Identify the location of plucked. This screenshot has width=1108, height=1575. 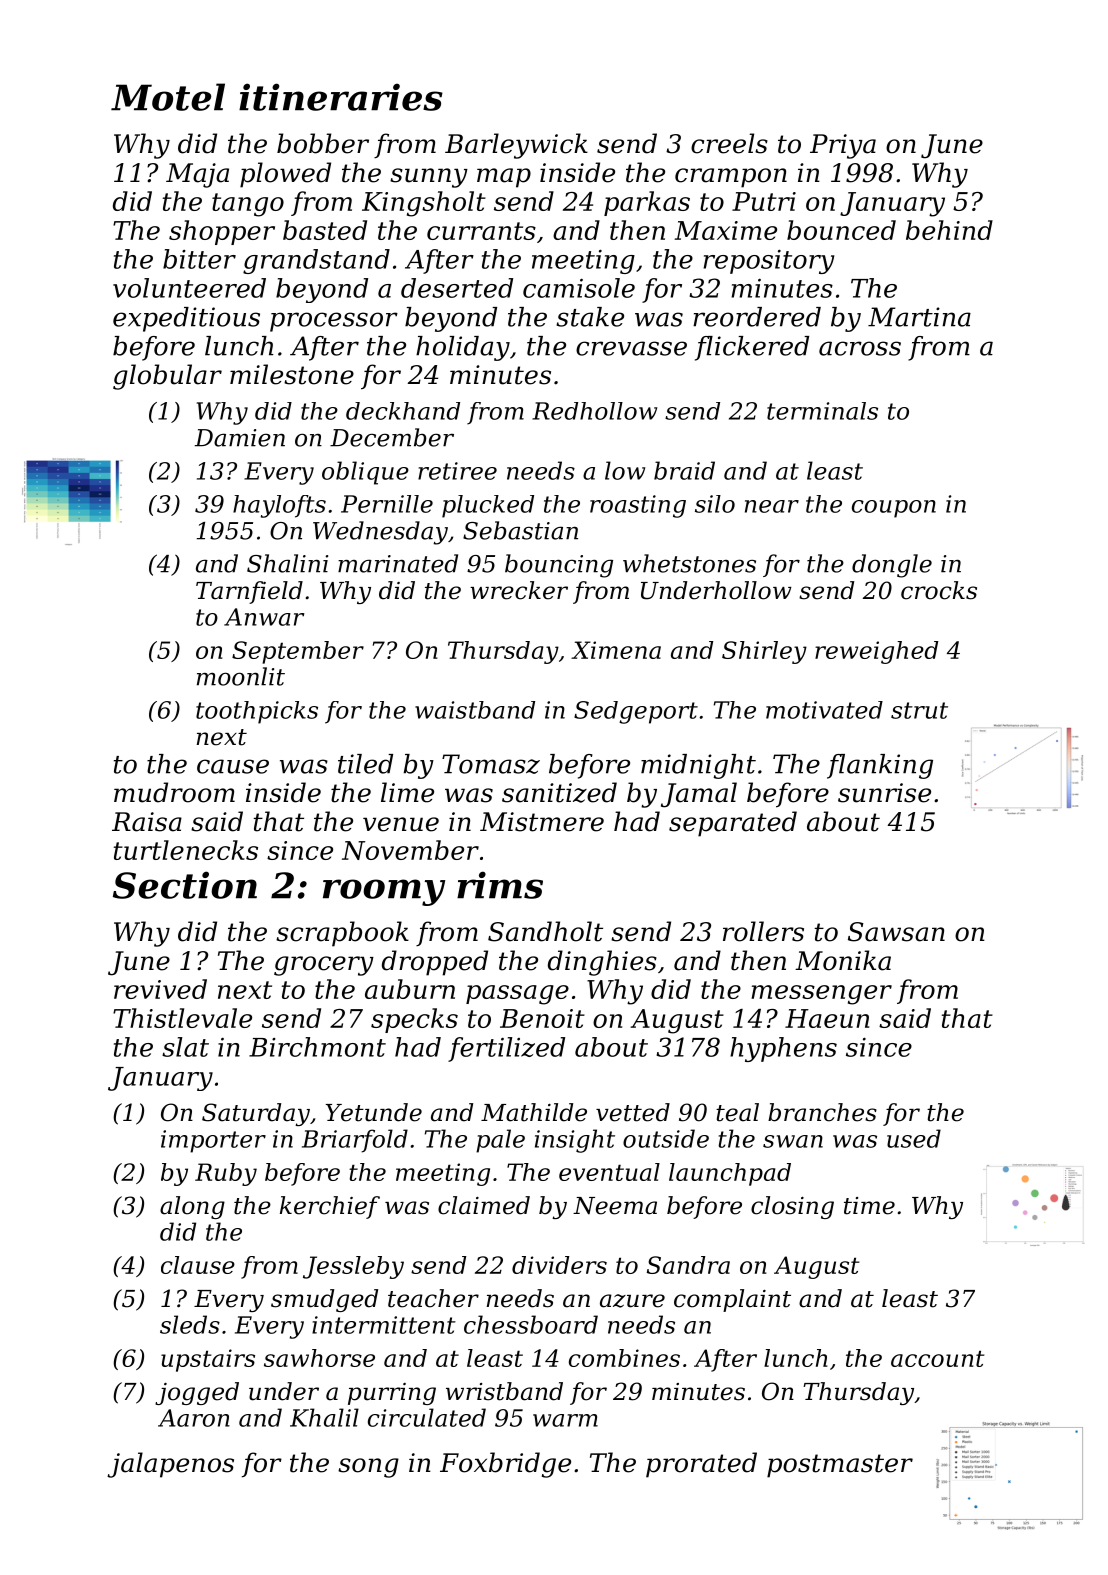
(488, 506).
